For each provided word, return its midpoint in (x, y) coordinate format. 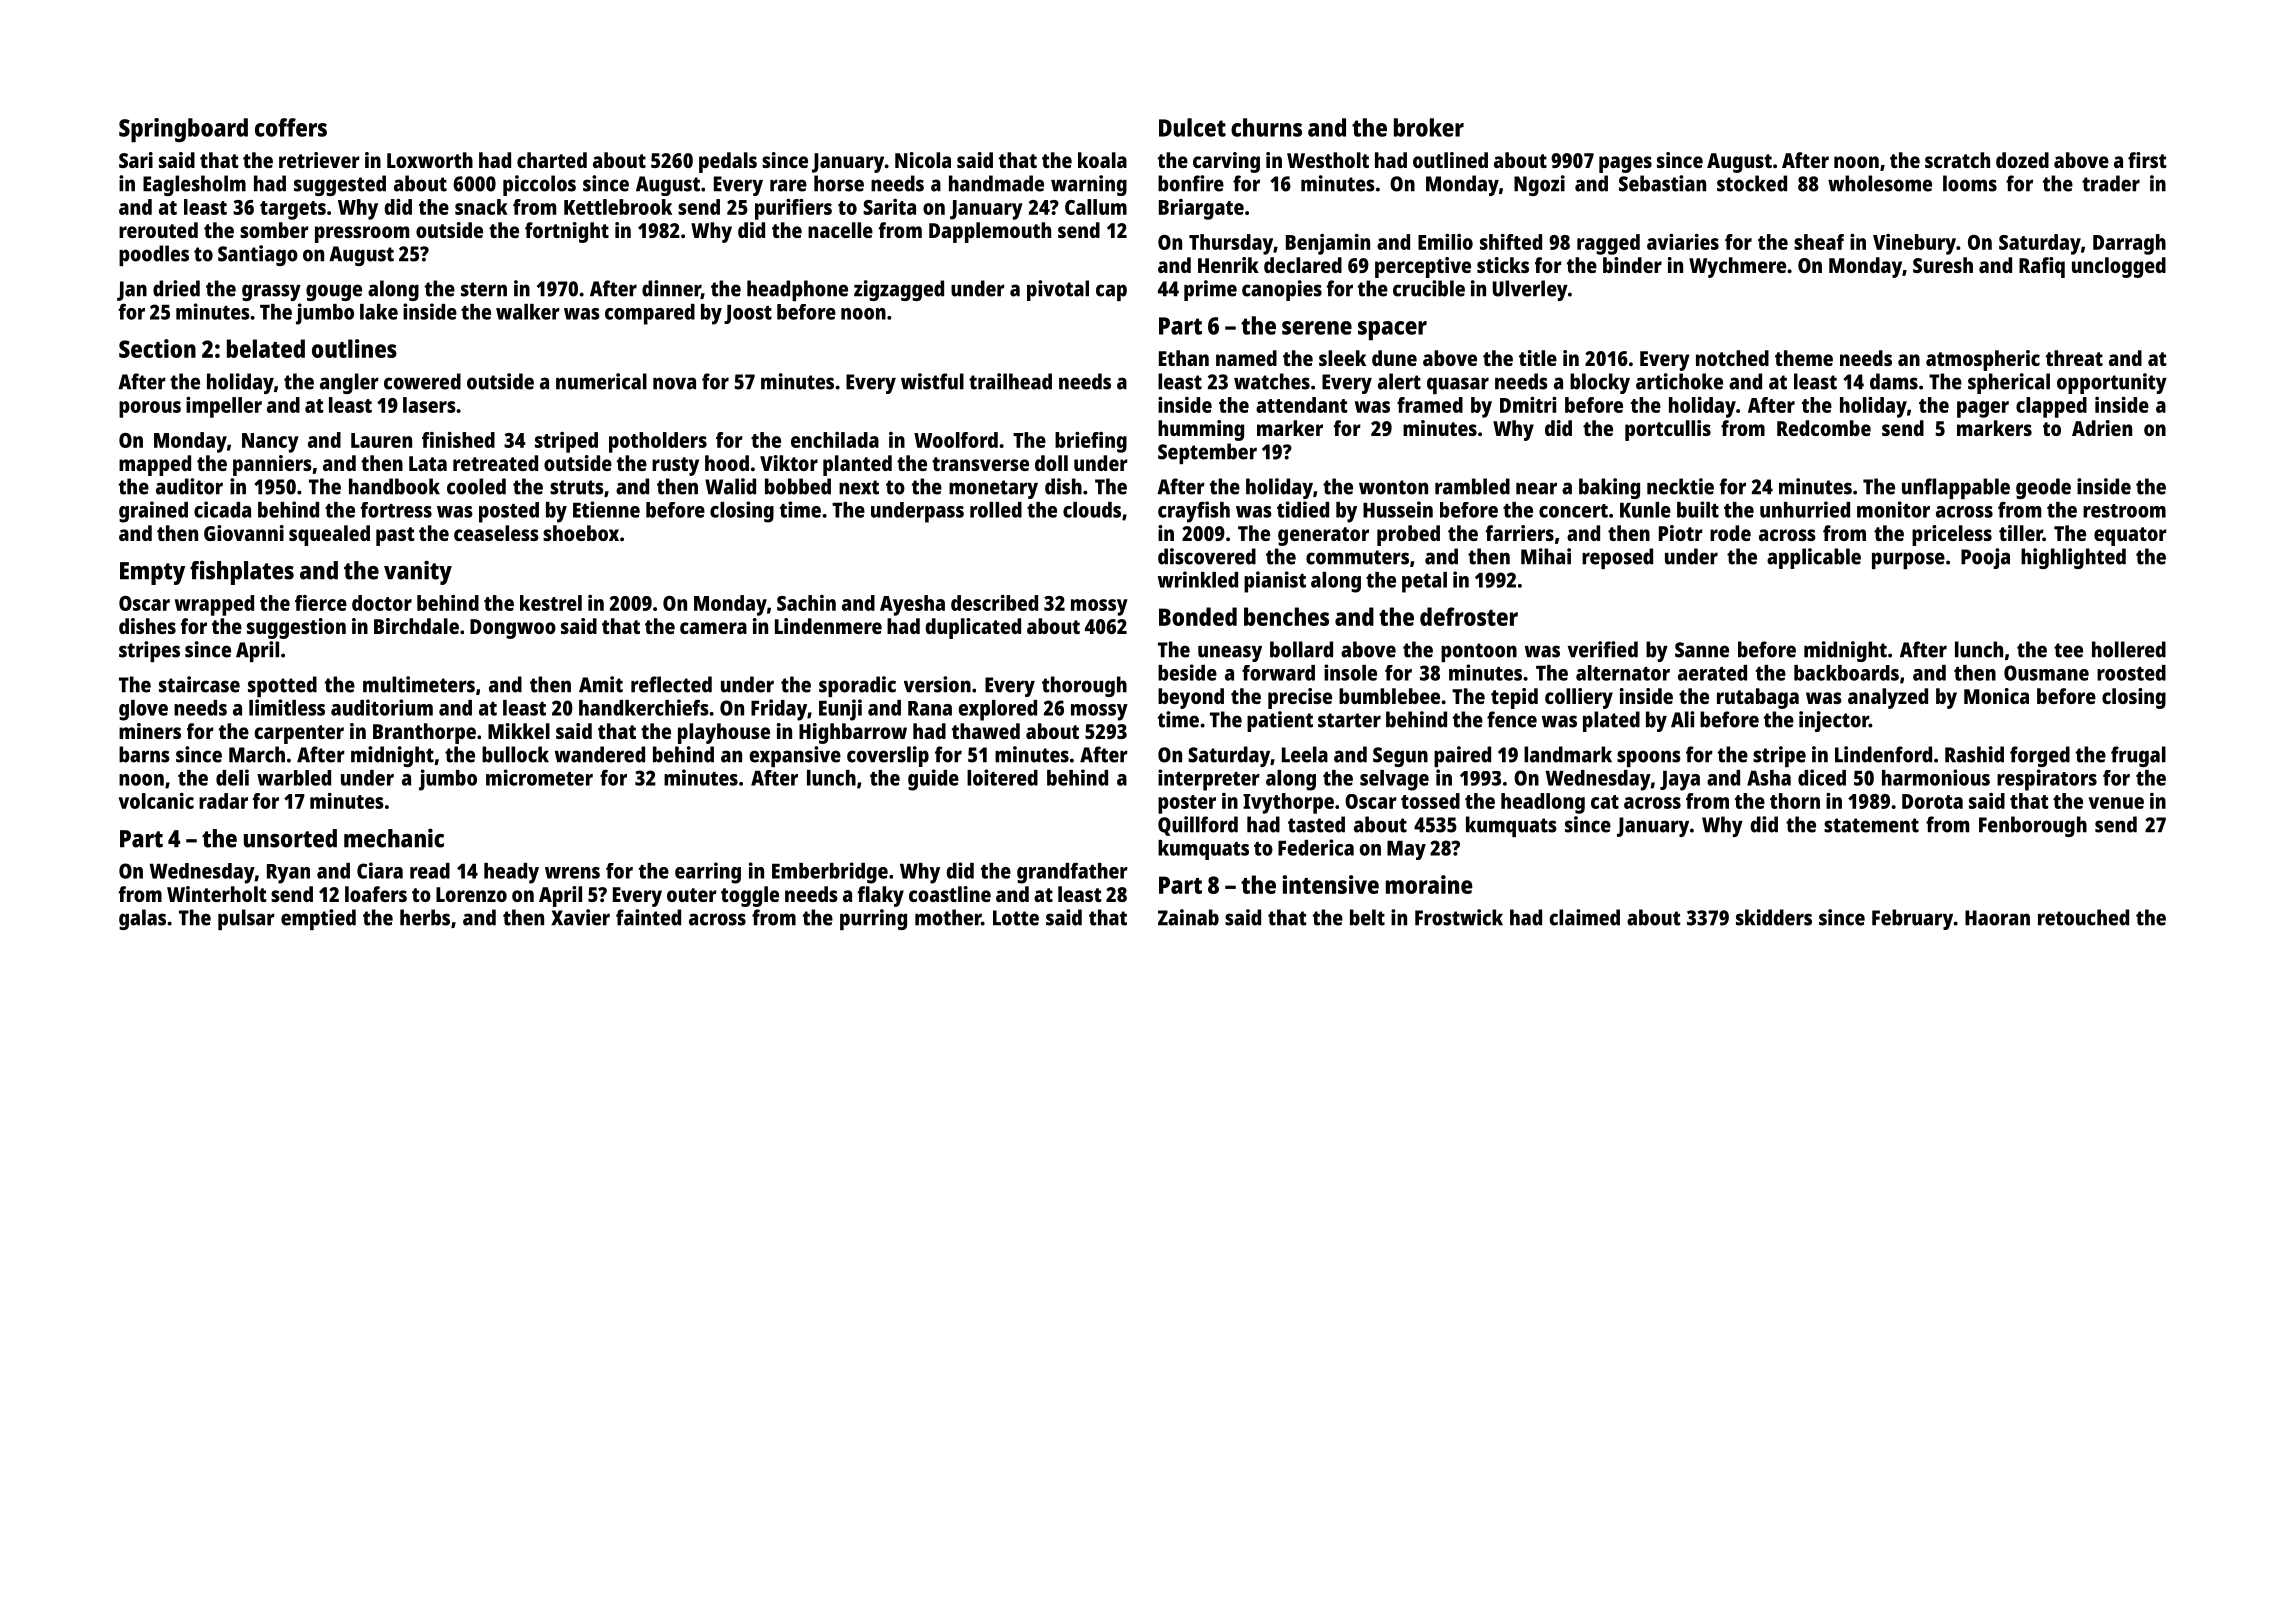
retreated (495, 463)
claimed (1584, 917)
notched (1732, 358)
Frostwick (1459, 917)
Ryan (288, 874)
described (994, 603)
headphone (797, 290)
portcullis (1668, 430)
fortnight (567, 232)
